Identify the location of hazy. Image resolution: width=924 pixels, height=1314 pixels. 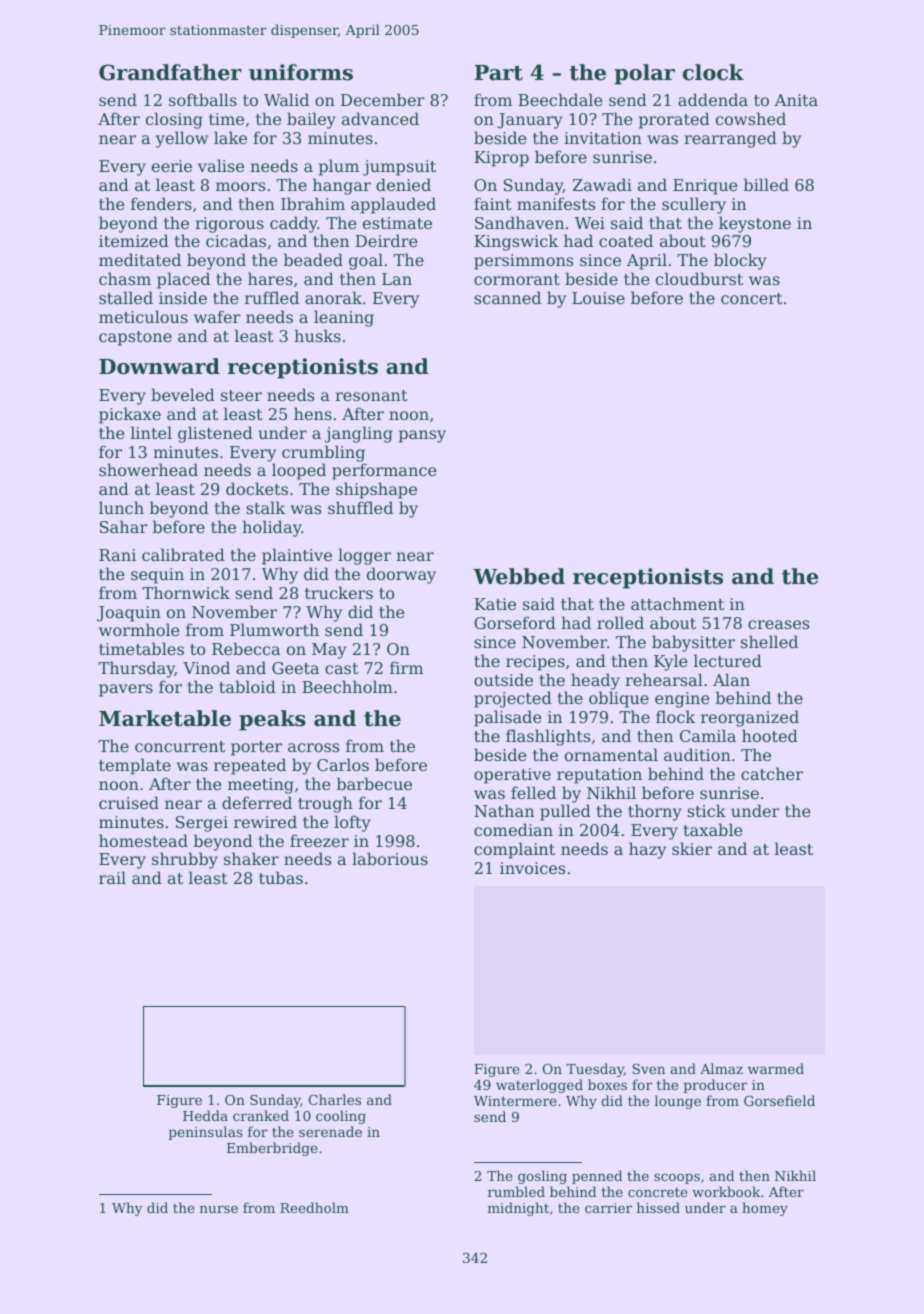
(647, 850).
